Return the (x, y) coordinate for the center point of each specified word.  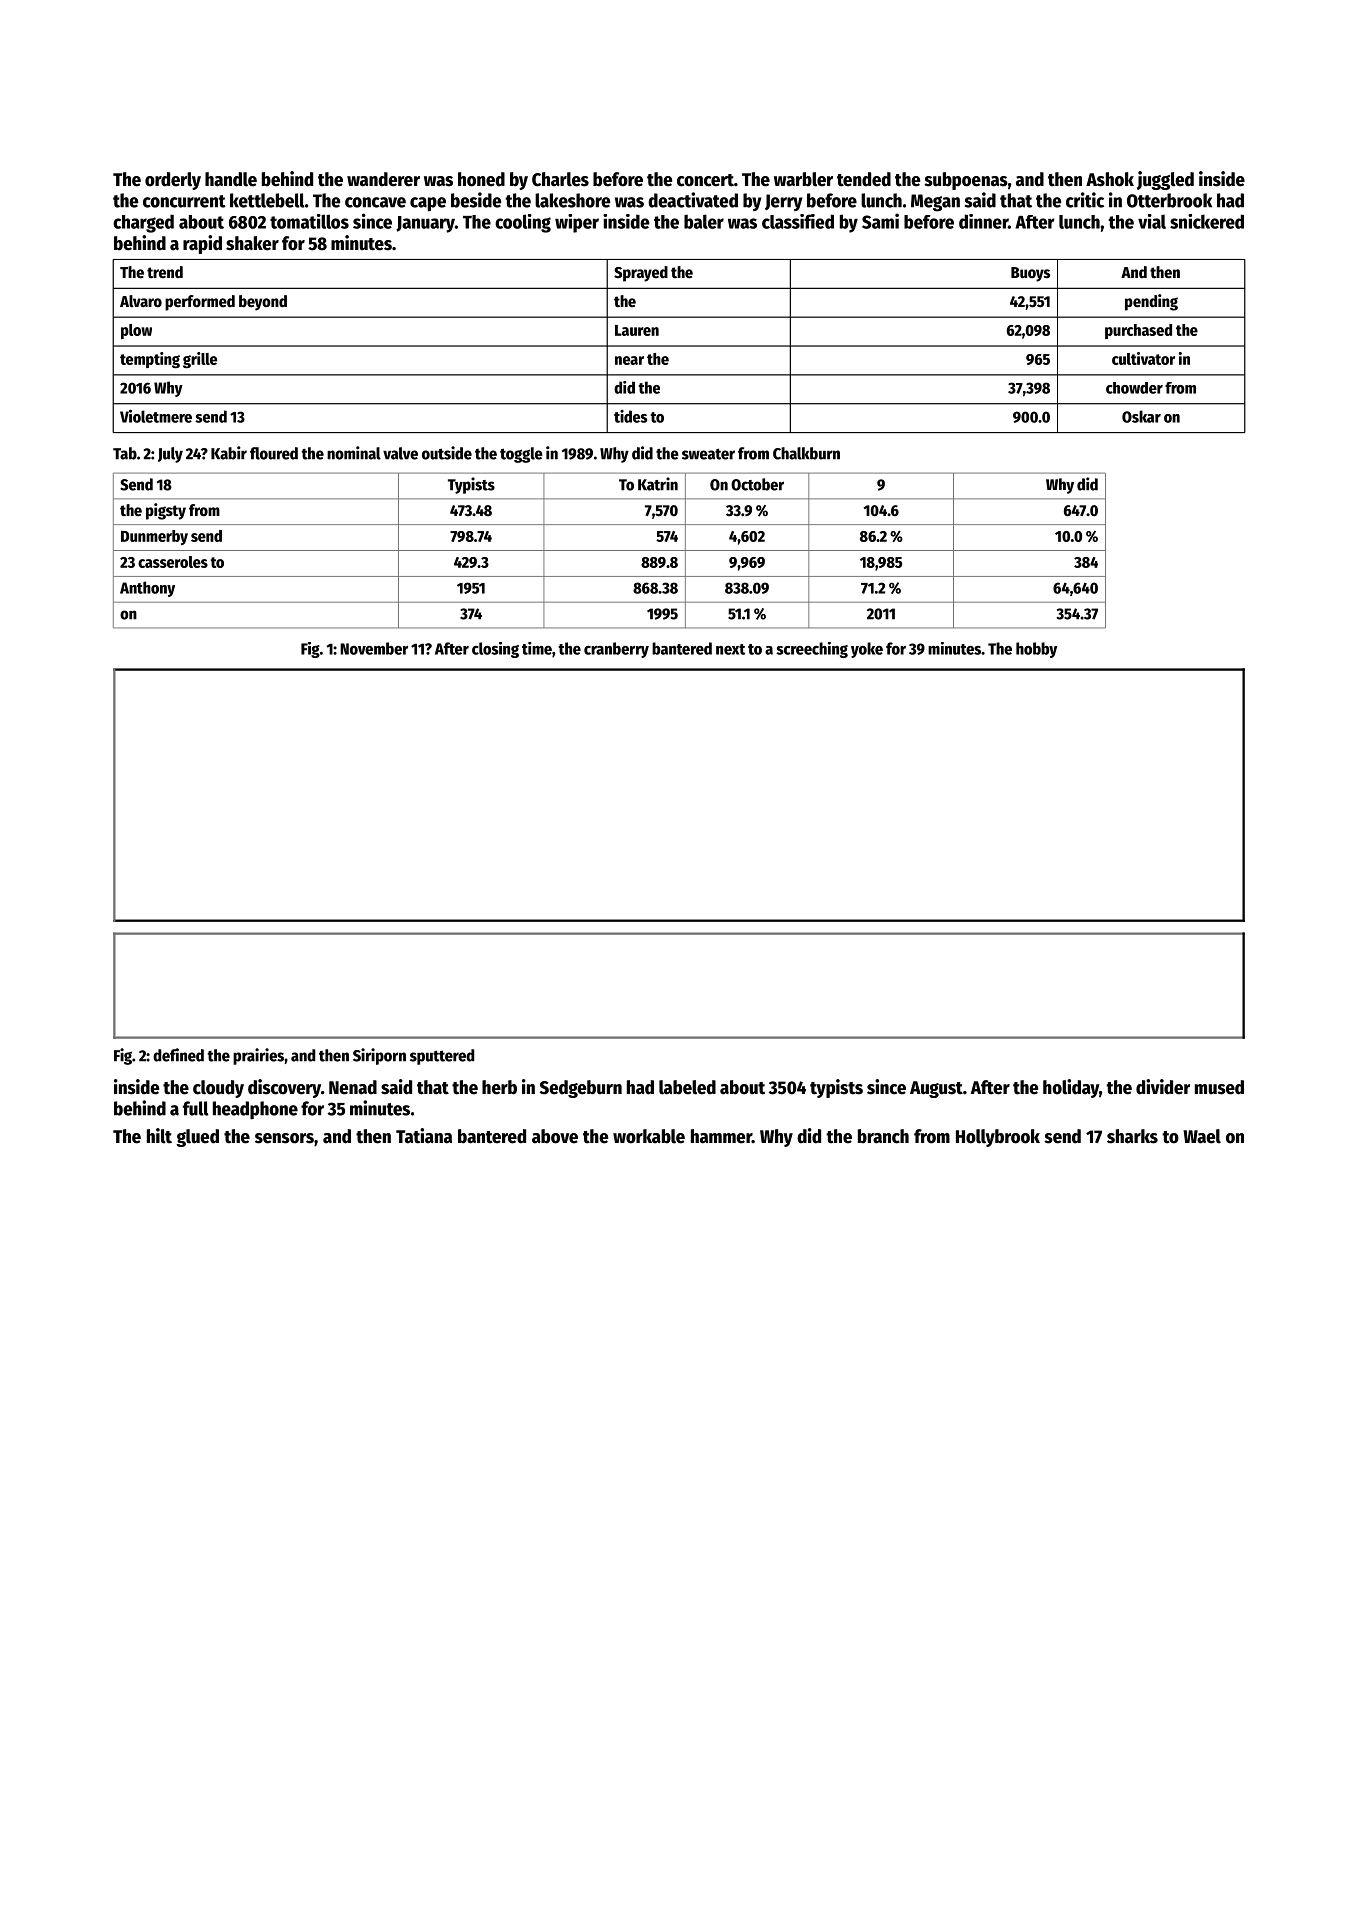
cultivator (1143, 358)
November (374, 648)
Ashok (1110, 179)
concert (705, 180)
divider (1163, 1087)
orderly (173, 181)
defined (178, 1055)
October (757, 484)
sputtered (442, 1057)
